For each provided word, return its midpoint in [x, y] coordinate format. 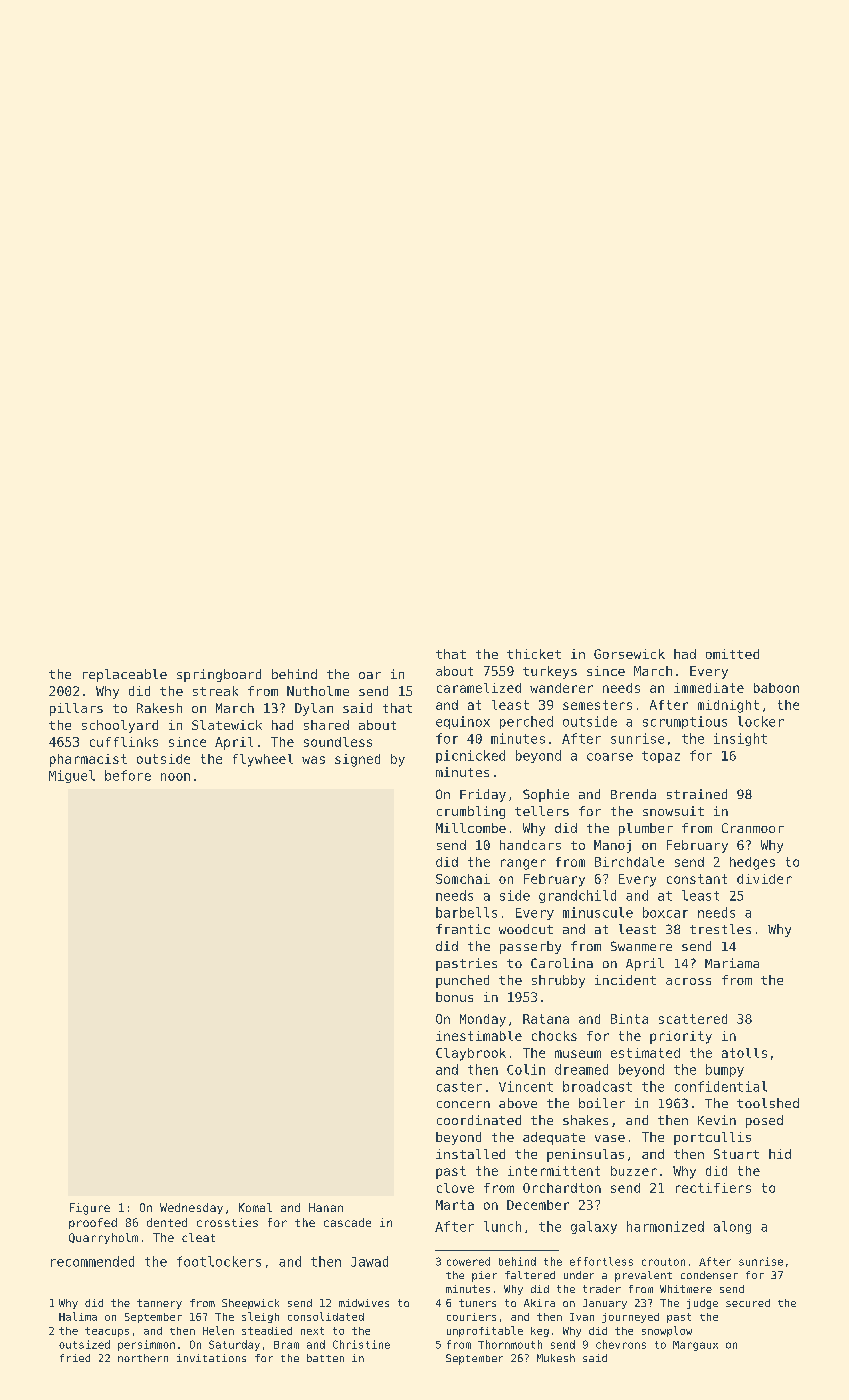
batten [325, 1358]
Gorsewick [629, 654]
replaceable [125, 675]
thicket [534, 654]
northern [143, 1358]
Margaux [695, 1346]
